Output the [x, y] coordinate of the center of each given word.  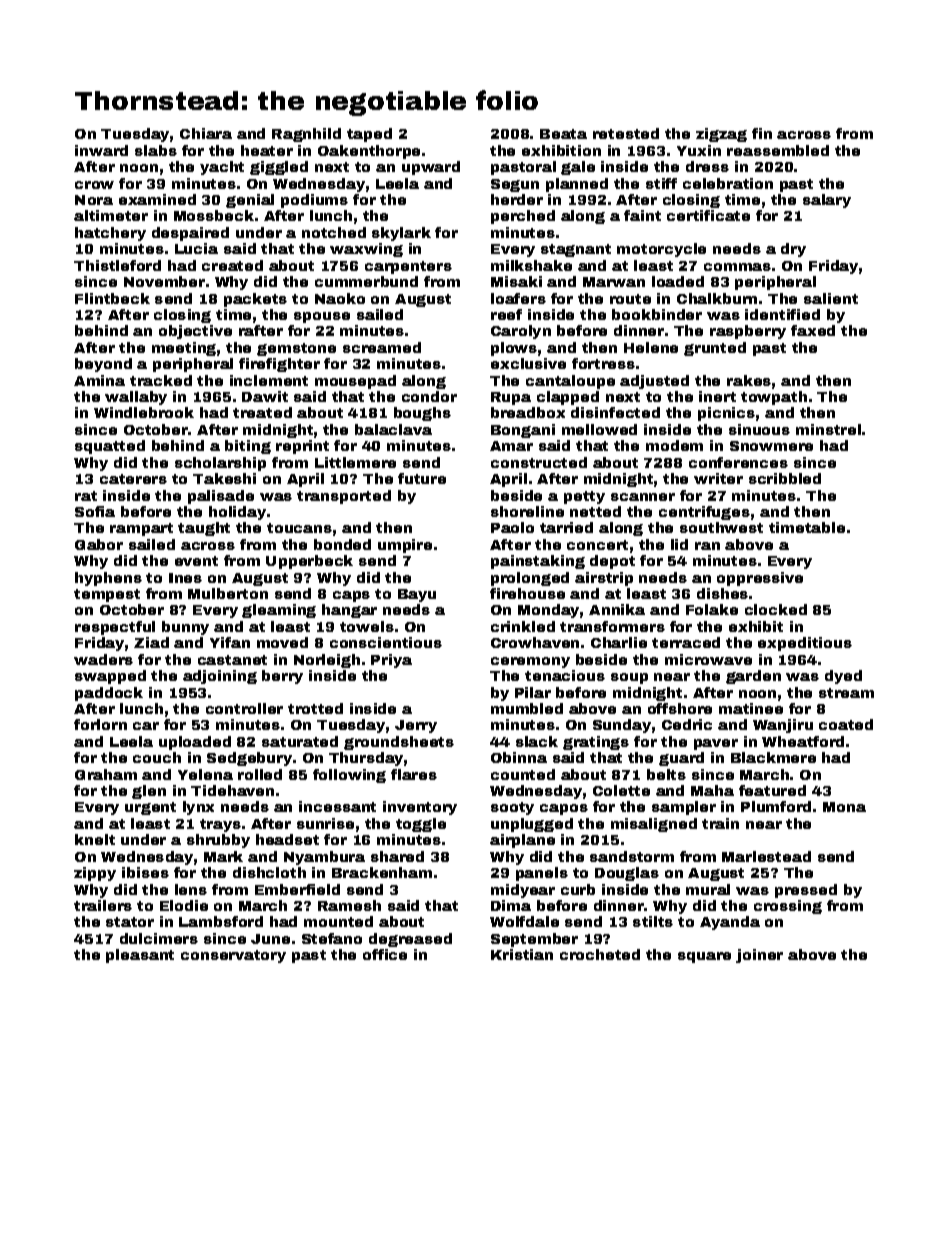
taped [369, 135]
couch [157, 757]
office [385, 954]
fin [762, 133]
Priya [391, 661]
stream [846, 693]
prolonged [530, 579]
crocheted [600, 954]
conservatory [233, 956]
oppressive [760, 579]
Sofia [95, 511]
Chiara [206, 133]
